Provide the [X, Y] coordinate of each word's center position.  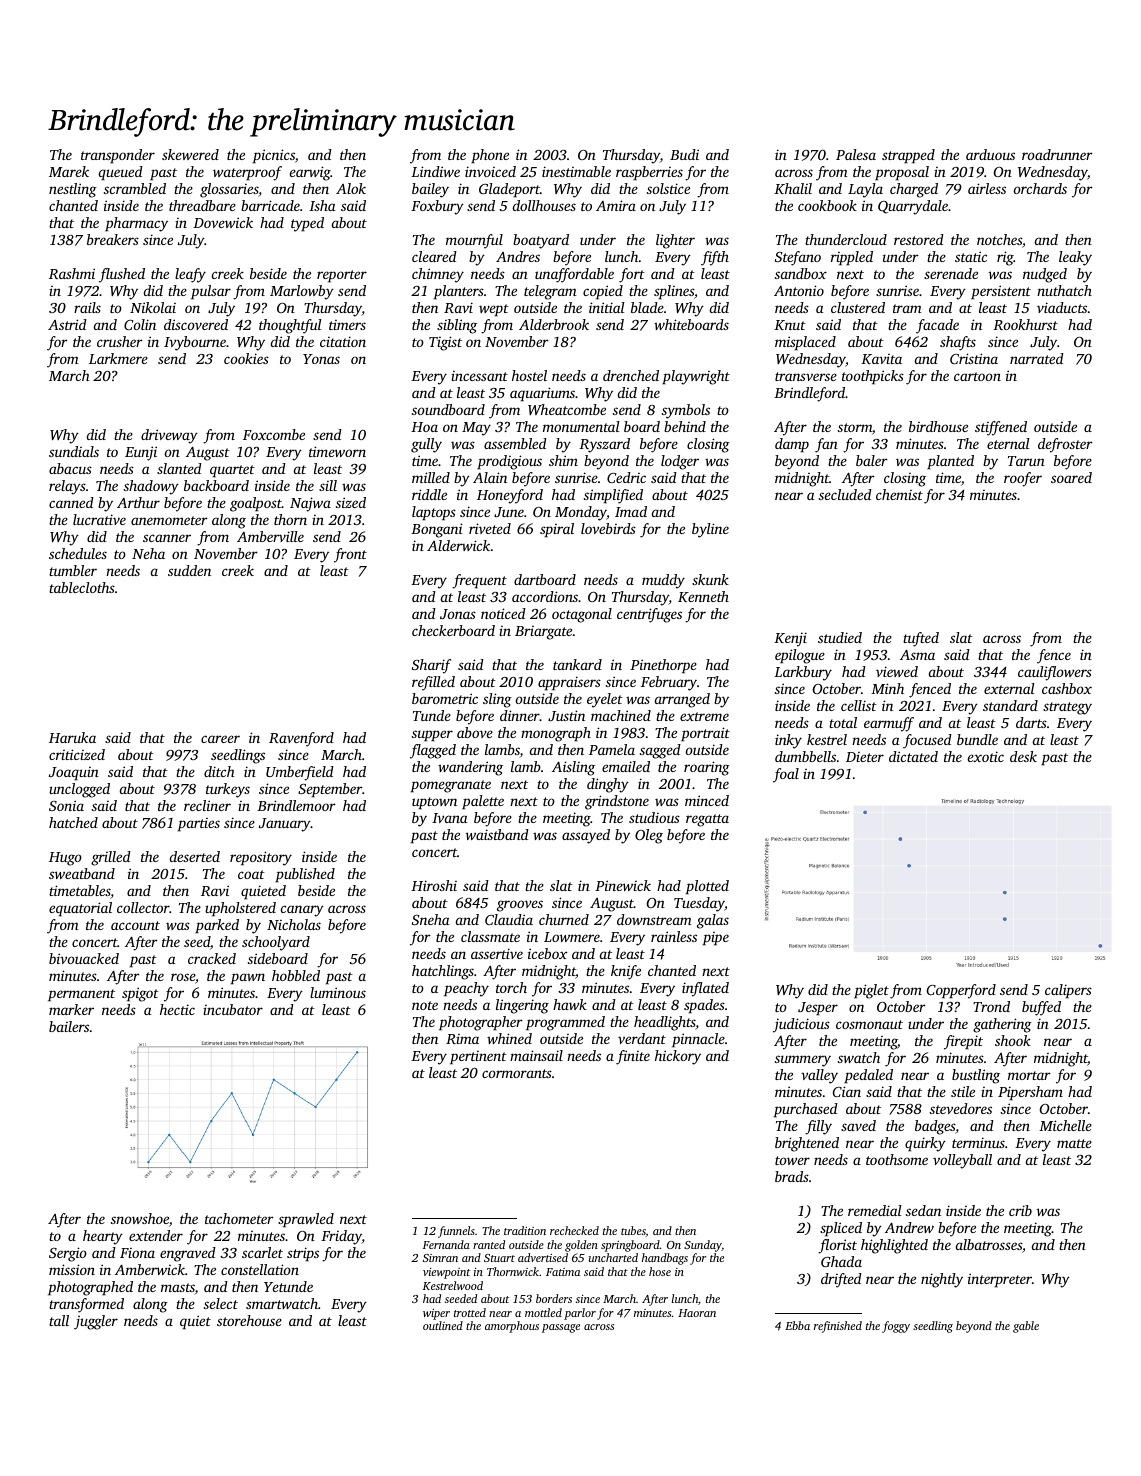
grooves [520, 906]
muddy [663, 581]
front [350, 555]
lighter [675, 241]
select [221, 1303]
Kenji [790, 639]
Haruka [72, 737]
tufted [921, 639]
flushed [122, 275]
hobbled [296, 975]
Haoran [697, 1313]
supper [432, 736]
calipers [1068, 991]
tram [907, 308]
